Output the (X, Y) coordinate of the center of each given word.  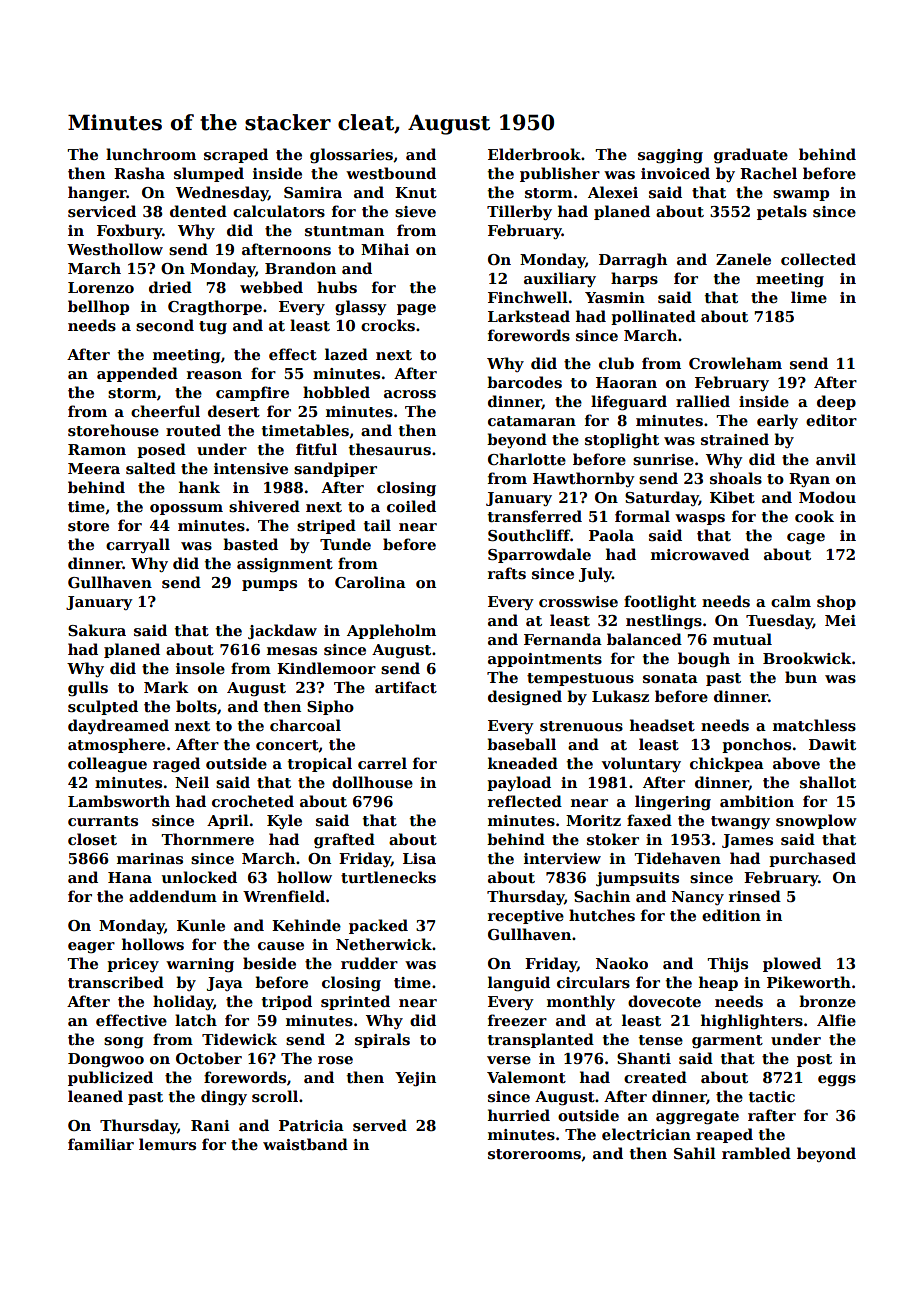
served (380, 1125)
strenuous (581, 726)
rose (335, 1060)
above (796, 763)
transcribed (116, 982)
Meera (94, 468)
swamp (801, 195)
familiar (101, 1144)
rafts (507, 573)
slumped (209, 174)
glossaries (351, 156)
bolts (196, 706)
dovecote (664, 1001)
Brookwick (807, 658)
